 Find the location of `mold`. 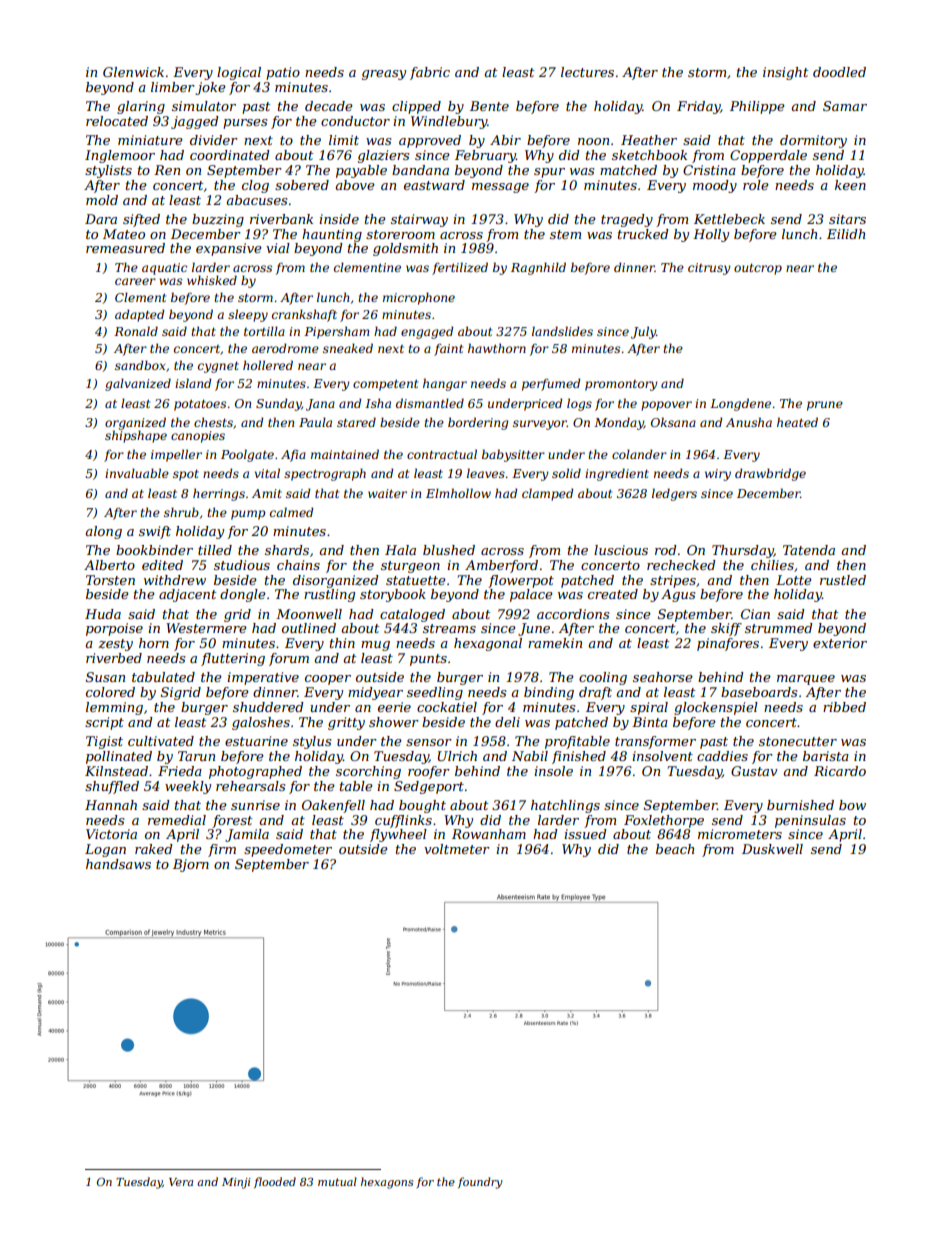

mold is located at coordinates (102, 200).
